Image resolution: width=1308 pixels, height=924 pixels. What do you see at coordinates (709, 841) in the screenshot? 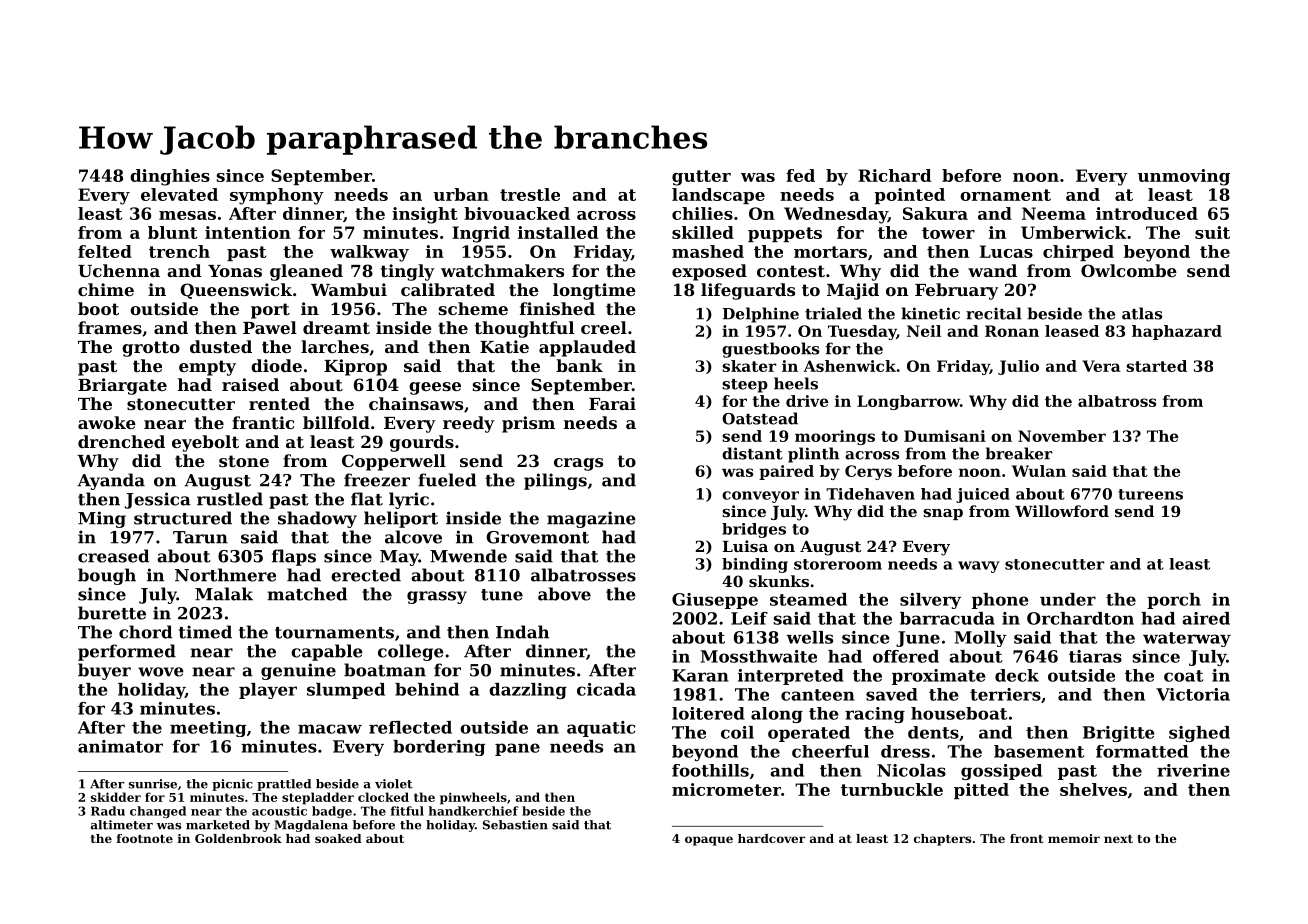
I see `opaque` at bounding box center [709, 841].
